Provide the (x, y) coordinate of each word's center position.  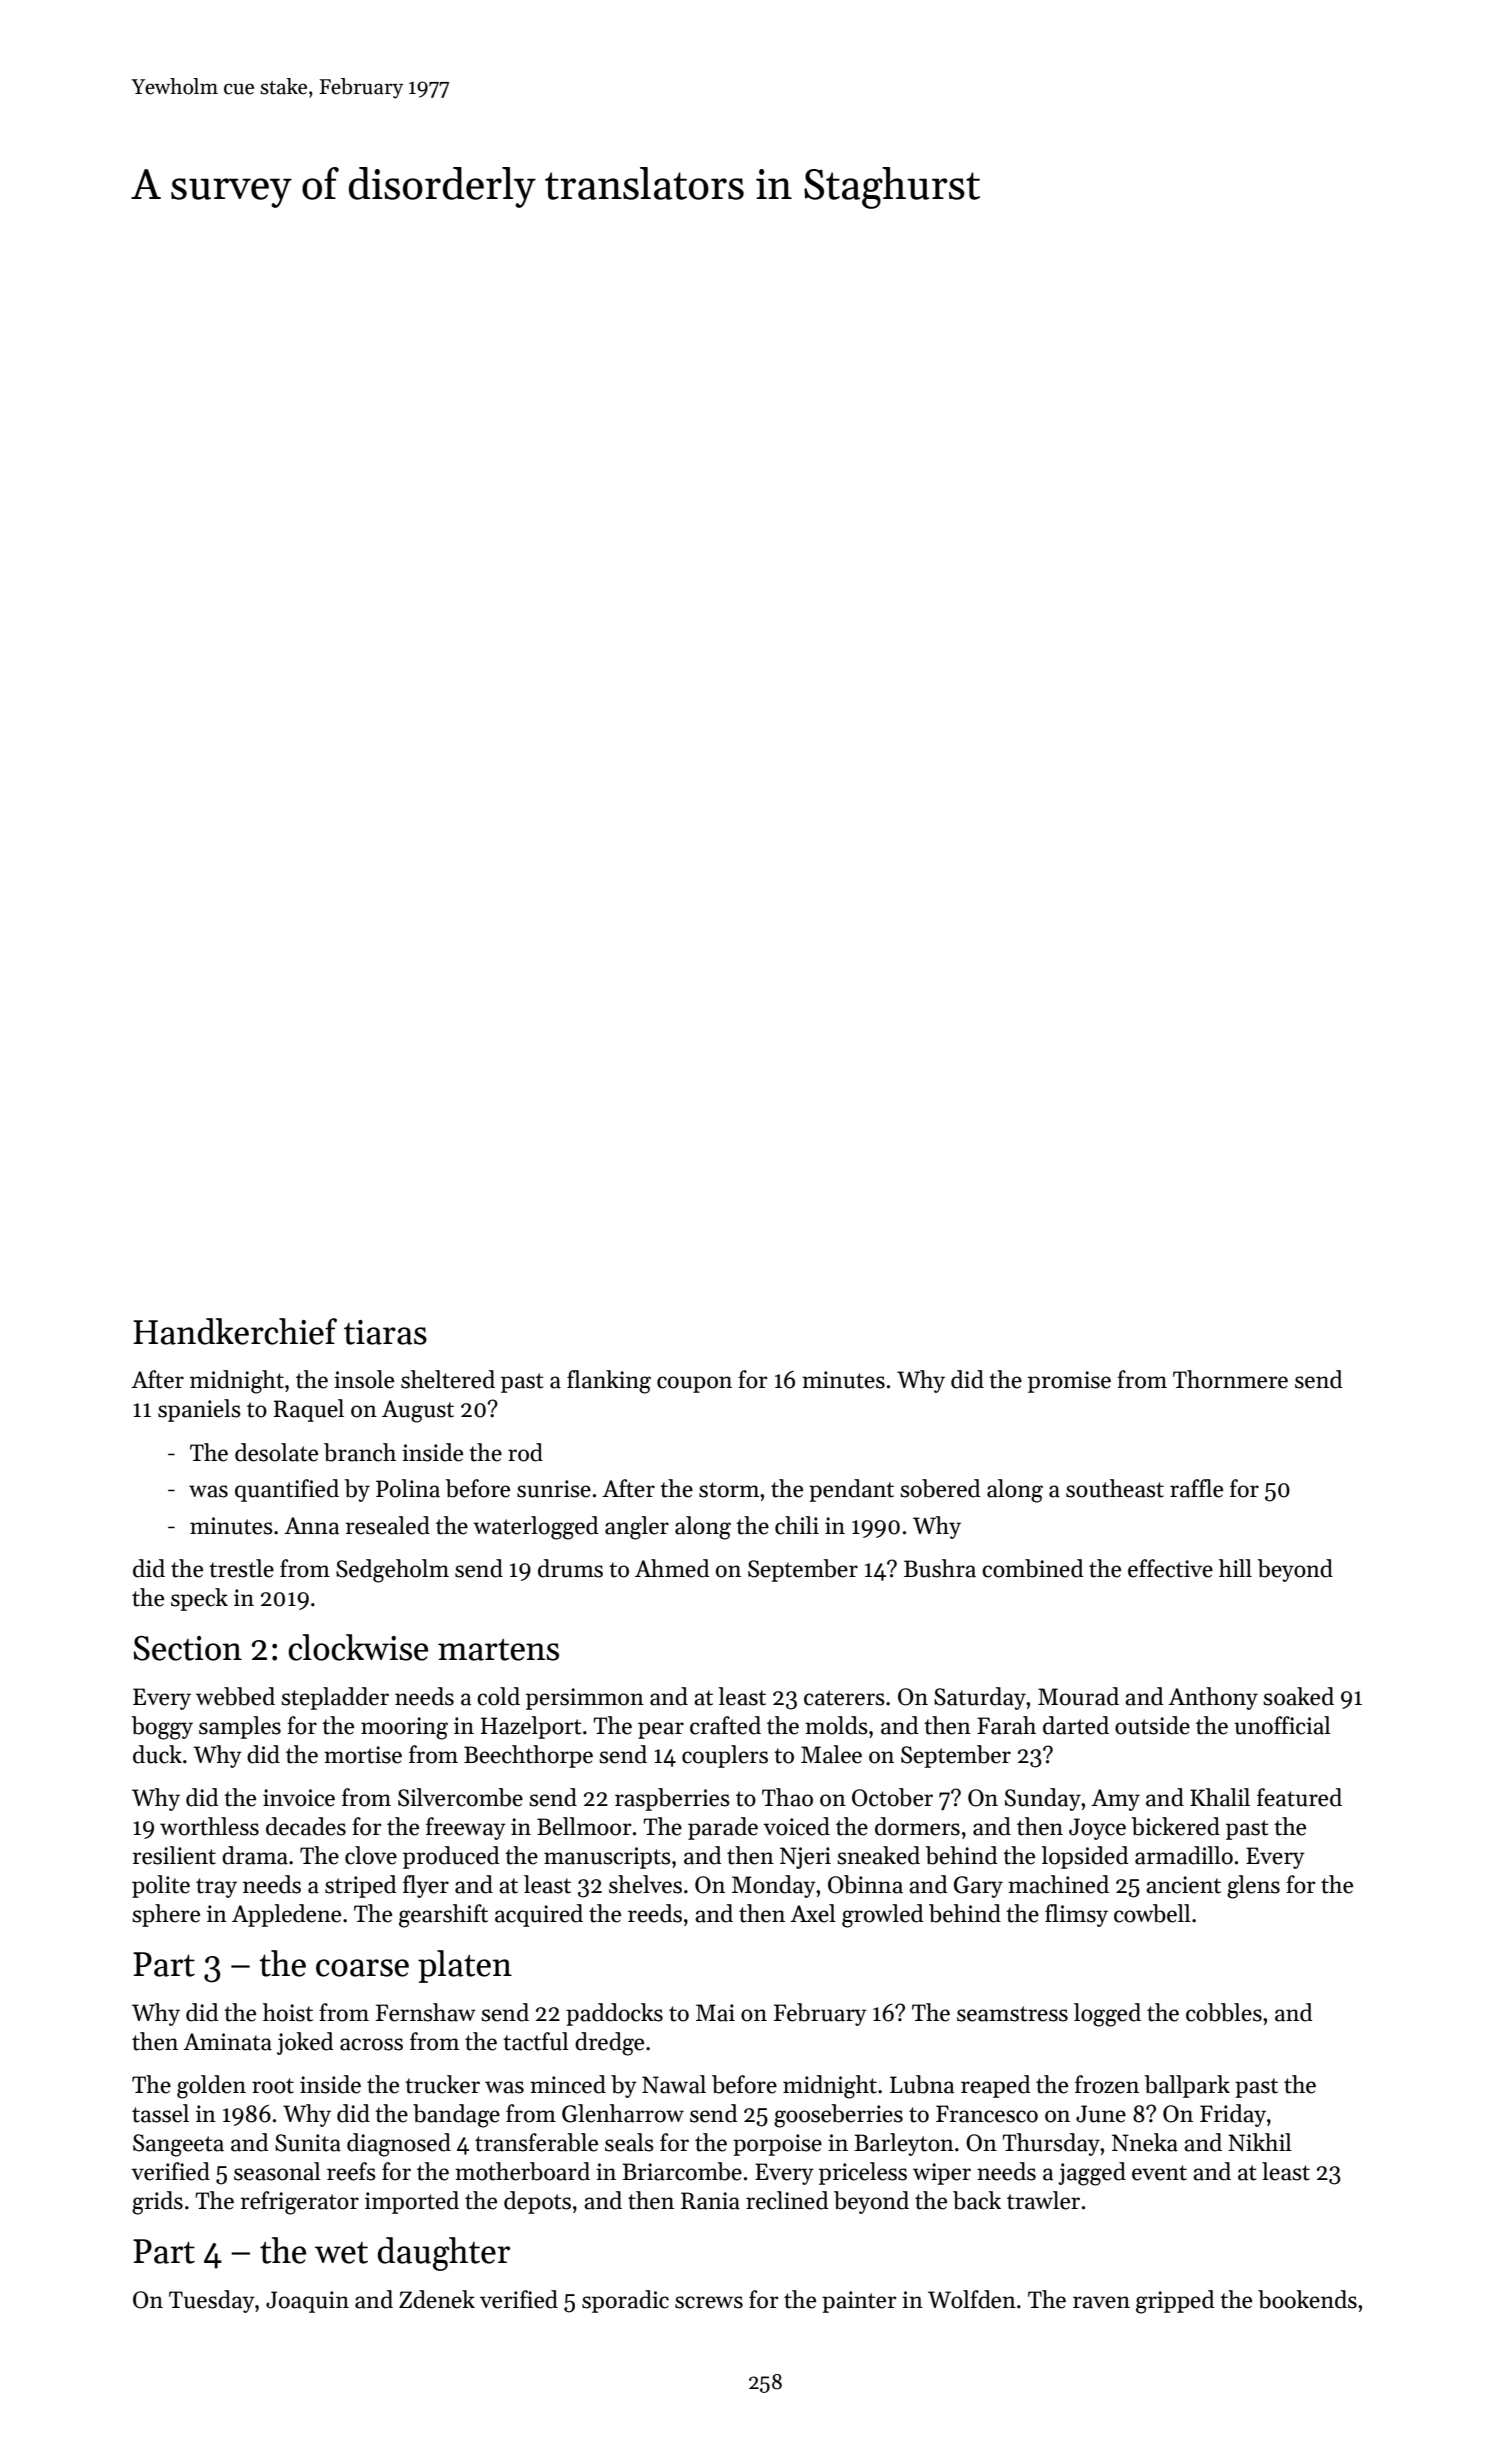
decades (306, 1826)
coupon (694, 1384)
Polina (408, 1488)
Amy (1115, 1800)
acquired (539, 1915)
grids (157, 2203)
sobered (940, 1488)
